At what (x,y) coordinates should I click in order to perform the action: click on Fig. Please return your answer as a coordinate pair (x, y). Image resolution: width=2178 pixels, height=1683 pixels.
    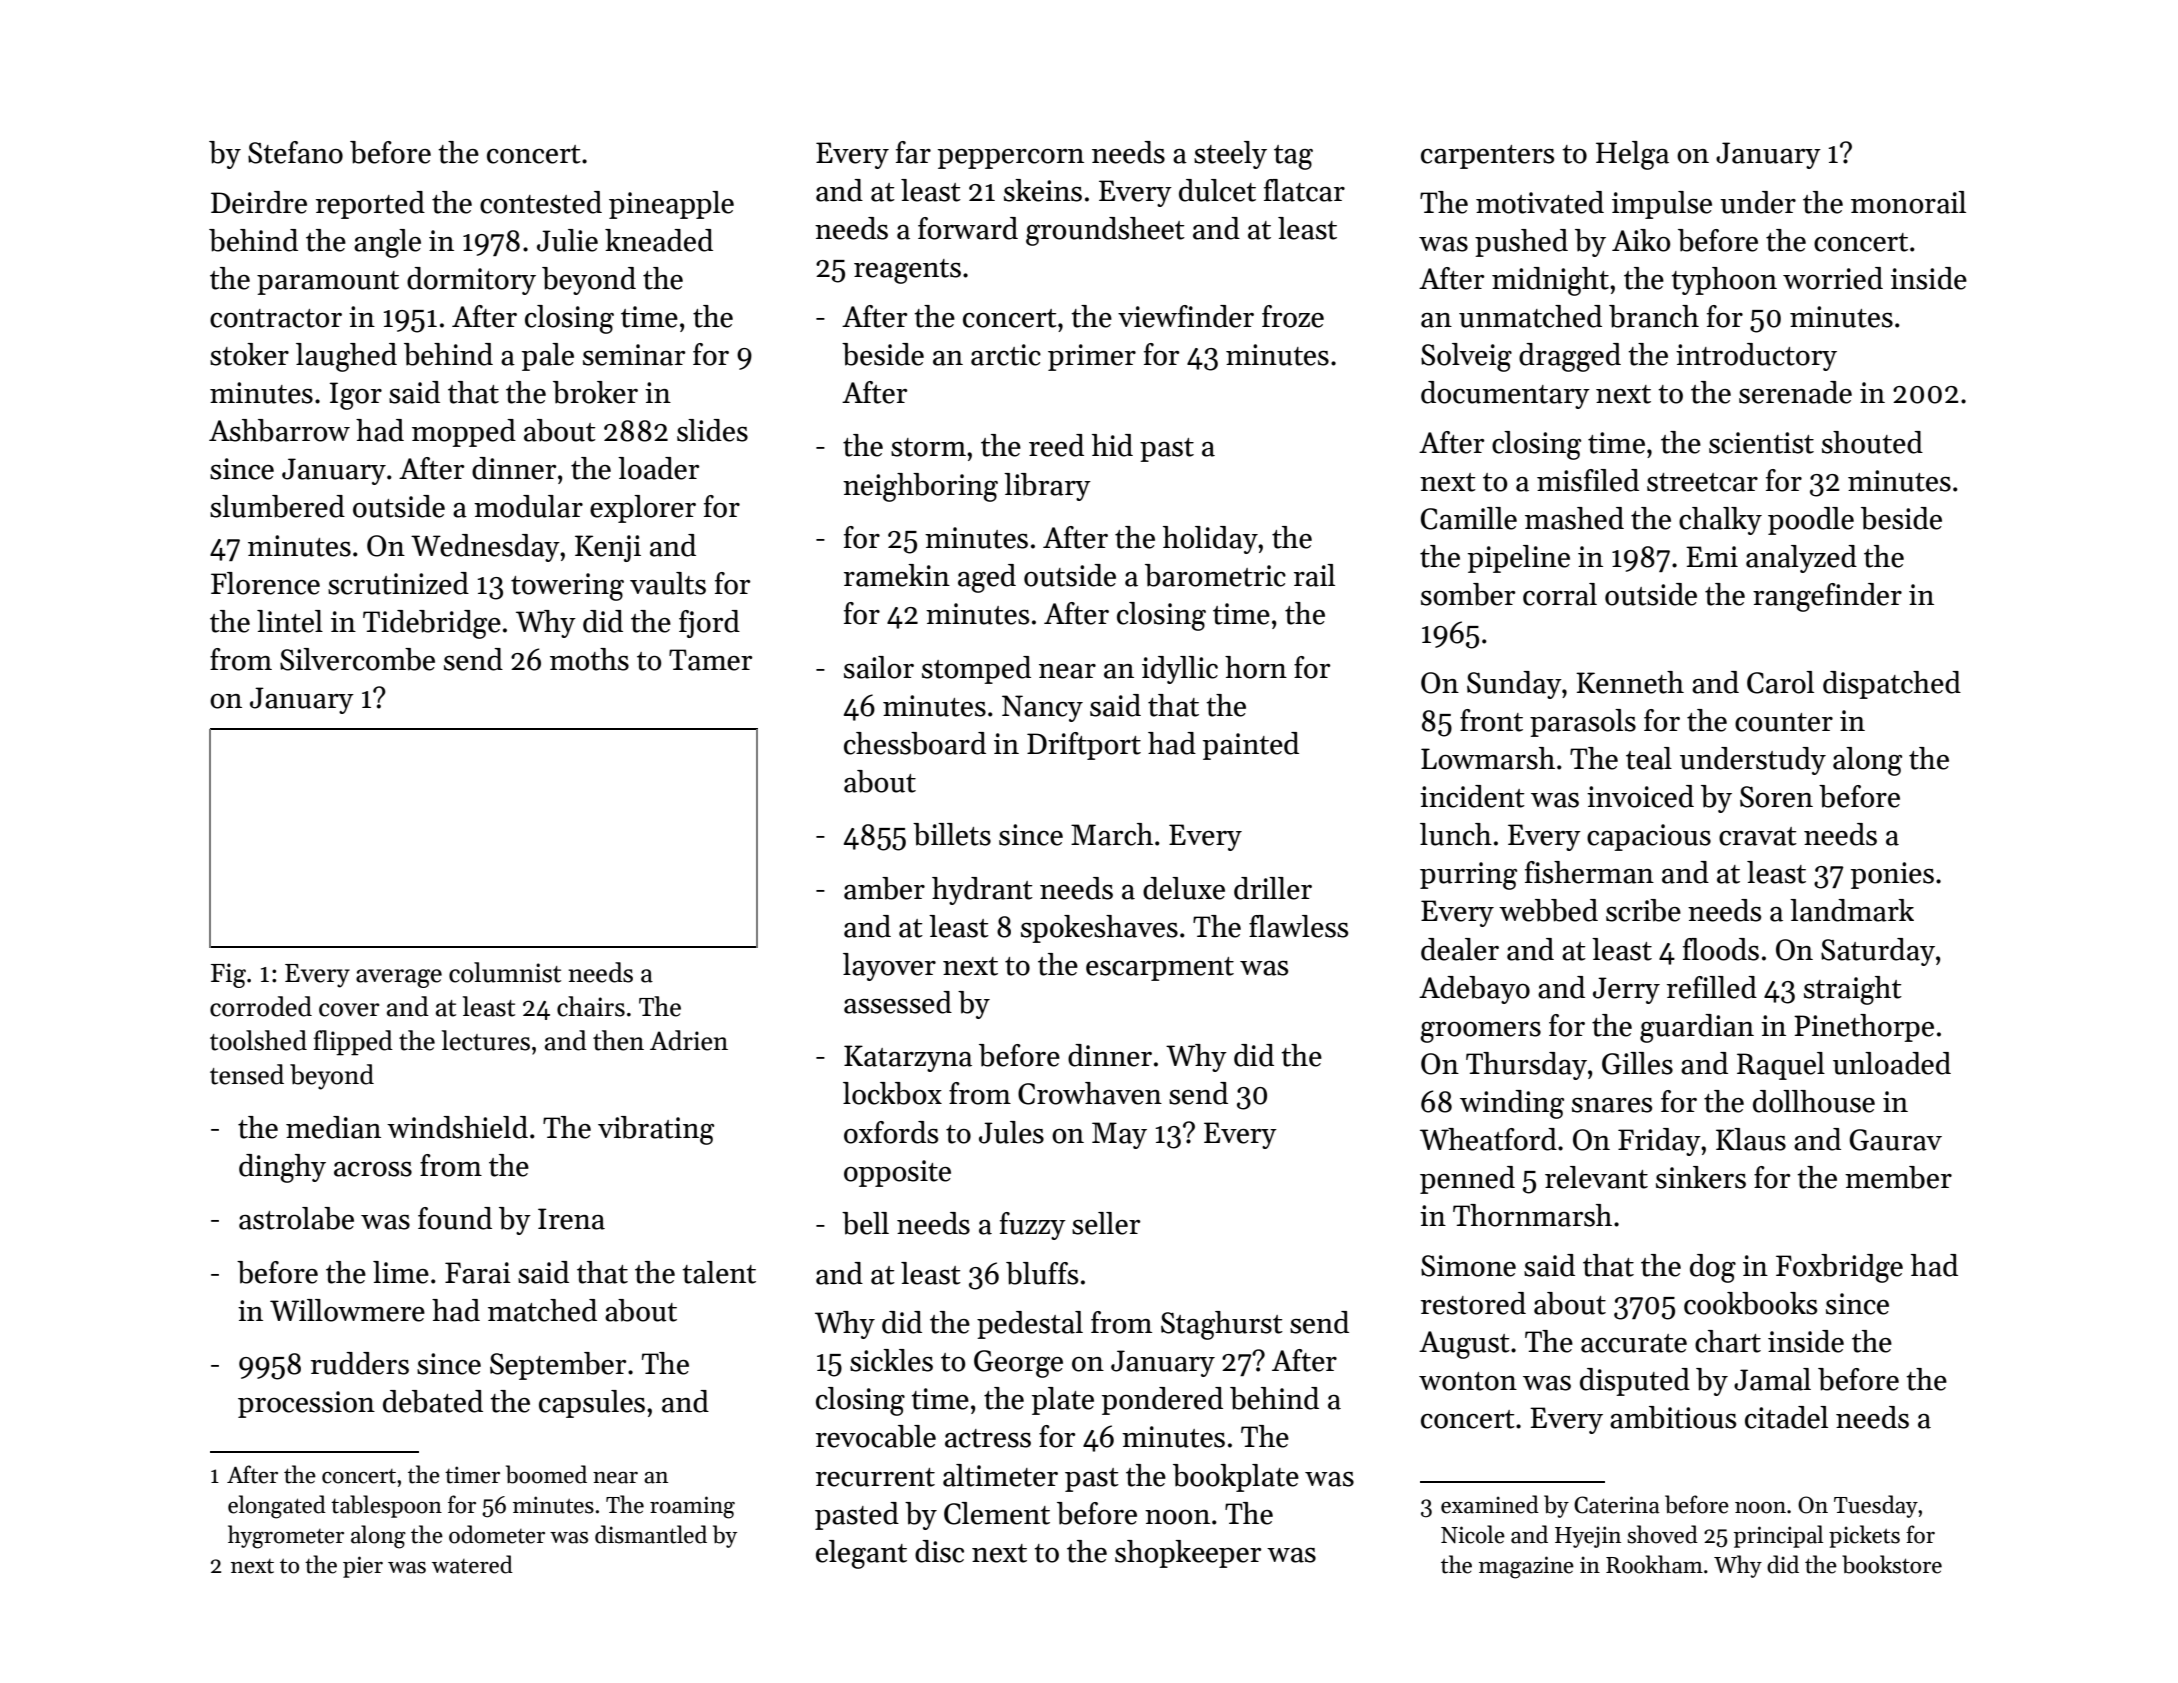
    Looking at the image, I should click on (228, 975).
